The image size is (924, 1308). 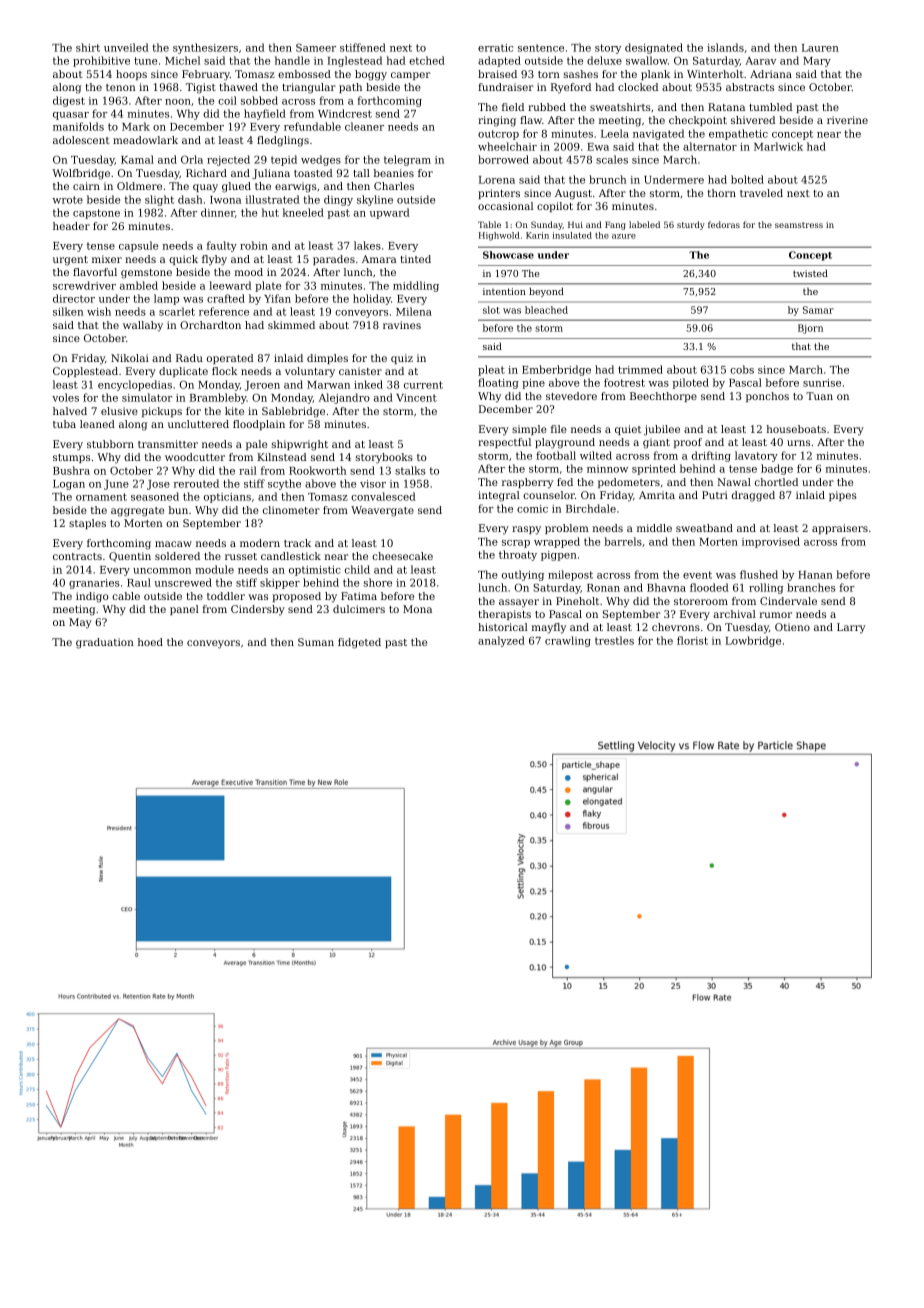 I want to click on scarlet, so click(x=177, y=311).
